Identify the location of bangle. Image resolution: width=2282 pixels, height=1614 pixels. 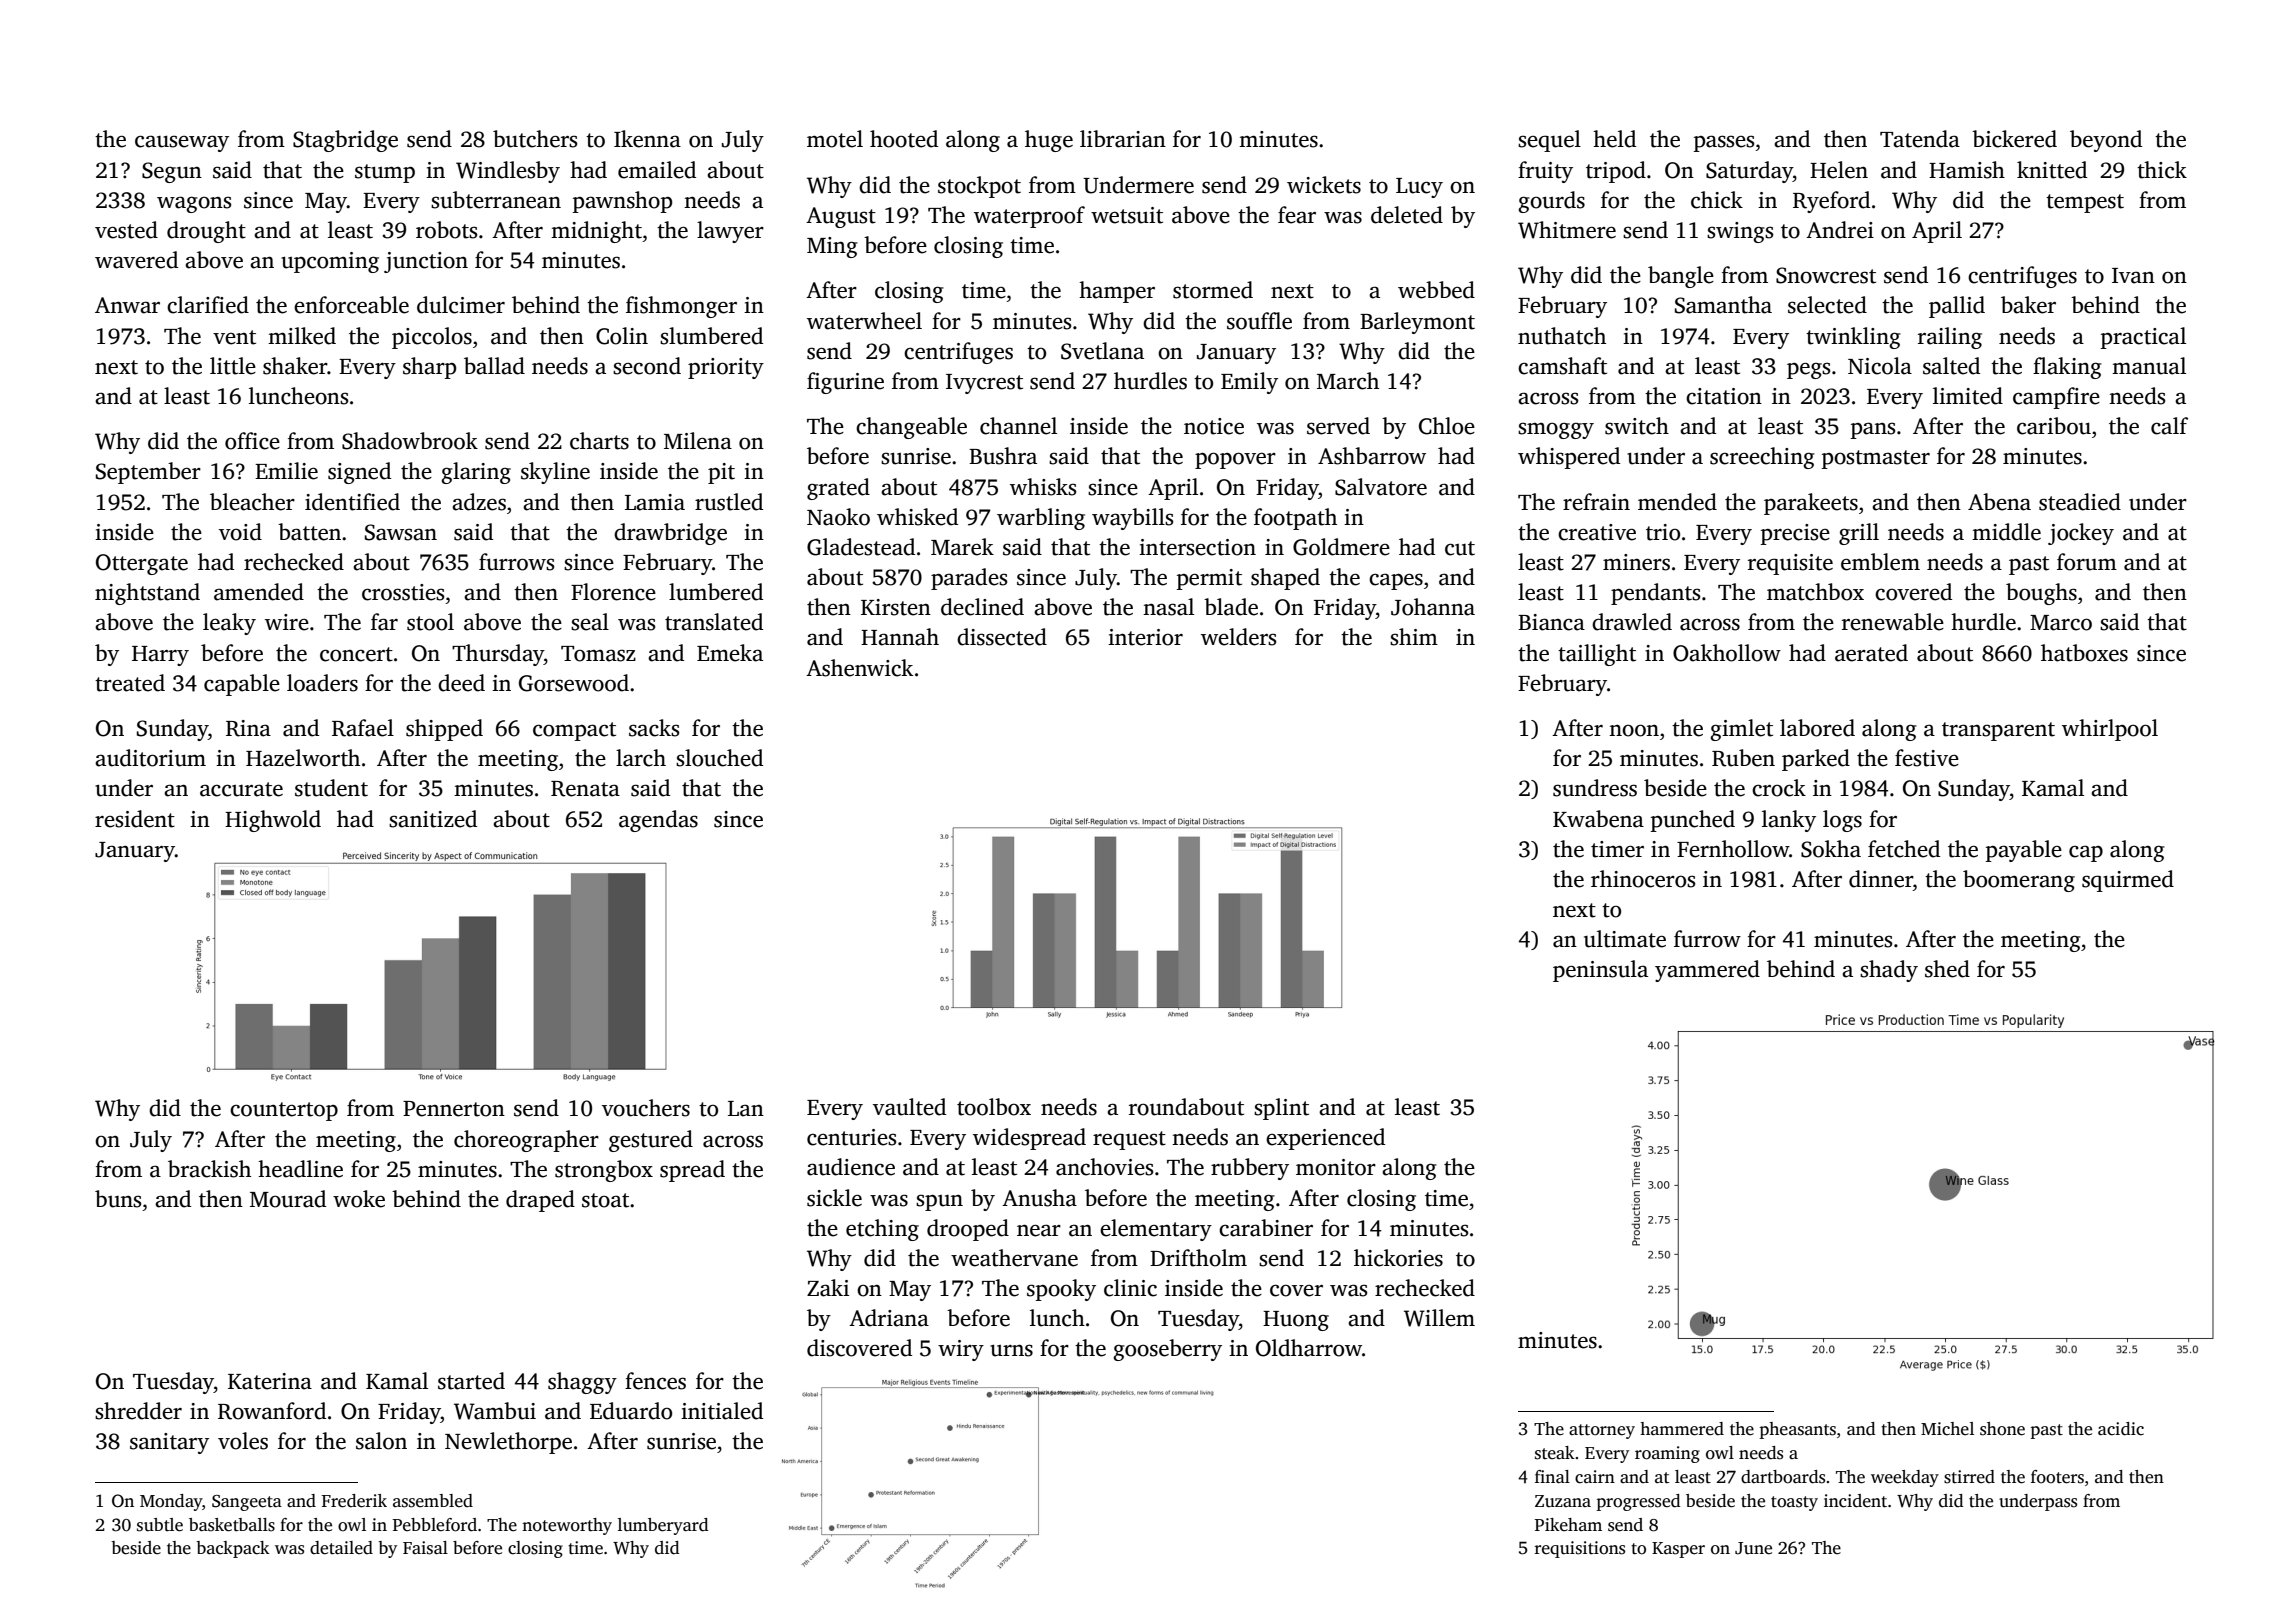
(1681, 277).
